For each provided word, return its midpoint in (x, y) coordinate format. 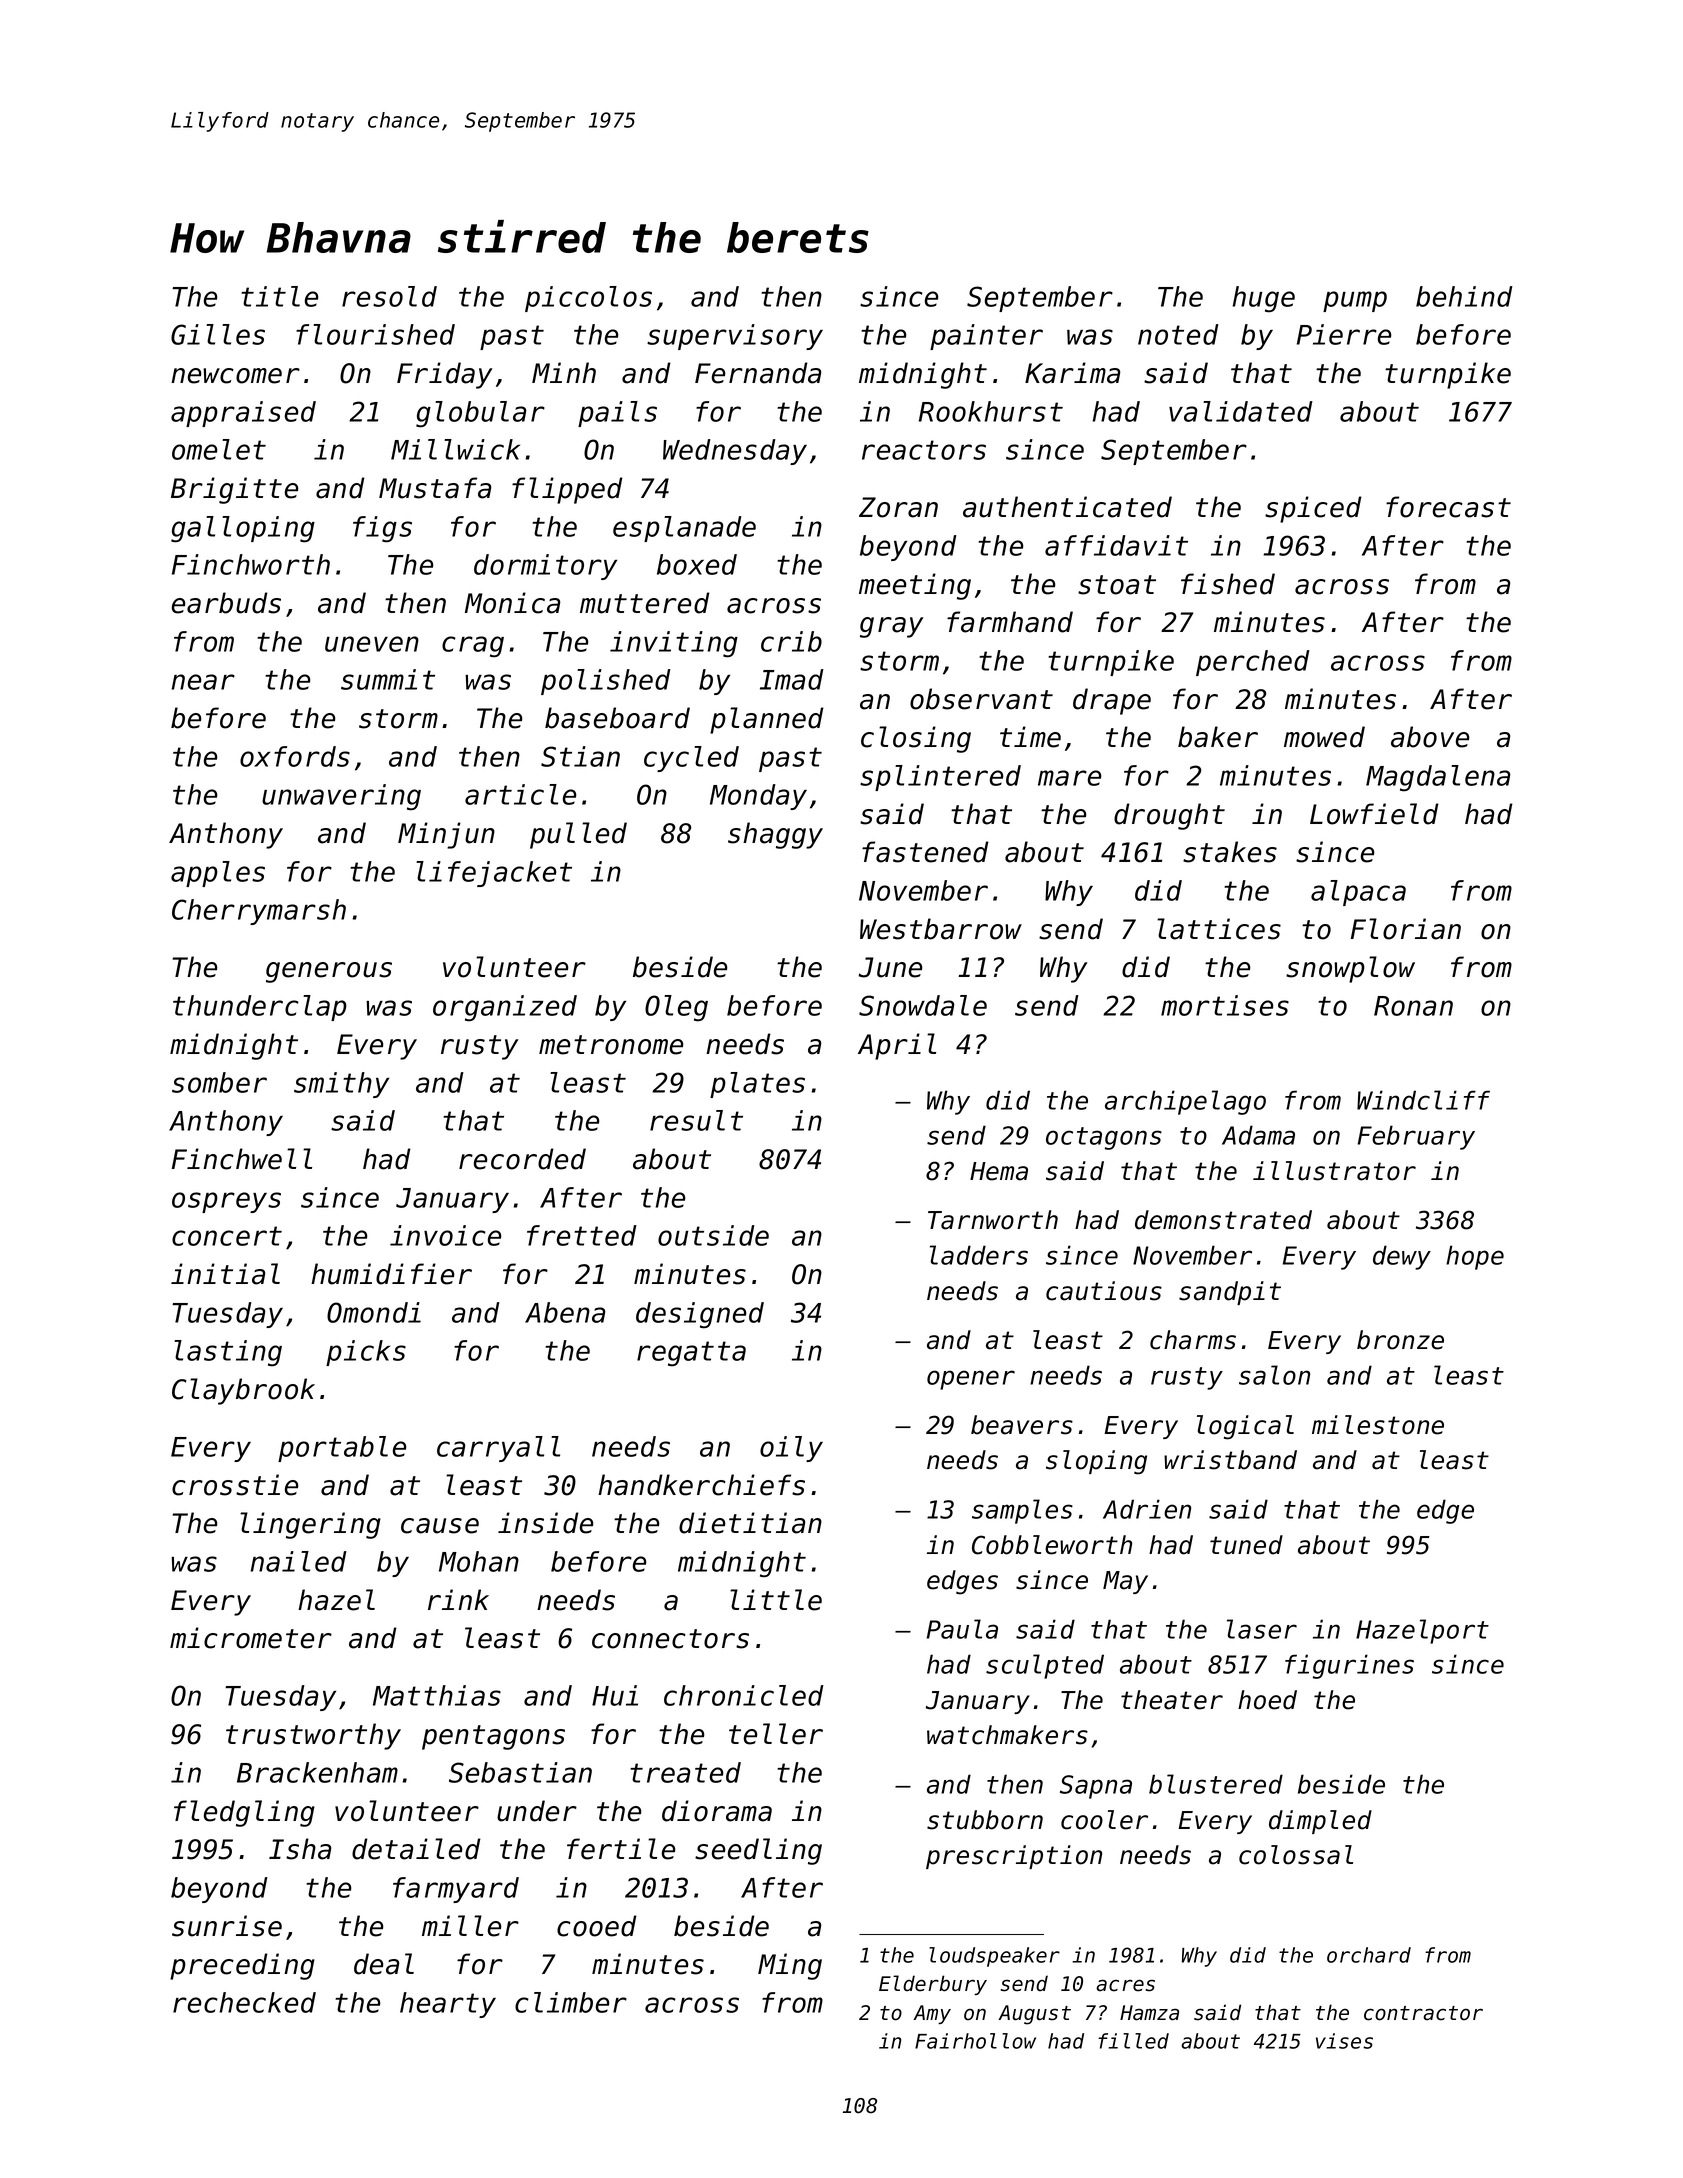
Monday (758, 797)
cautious (1104, 1291)
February (1416, 1137)
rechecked (244, 2002)
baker (1218, 737)
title (279, 296)
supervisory (735, 337)
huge (1263, 299)
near (203, 682)
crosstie (235, 1485)
